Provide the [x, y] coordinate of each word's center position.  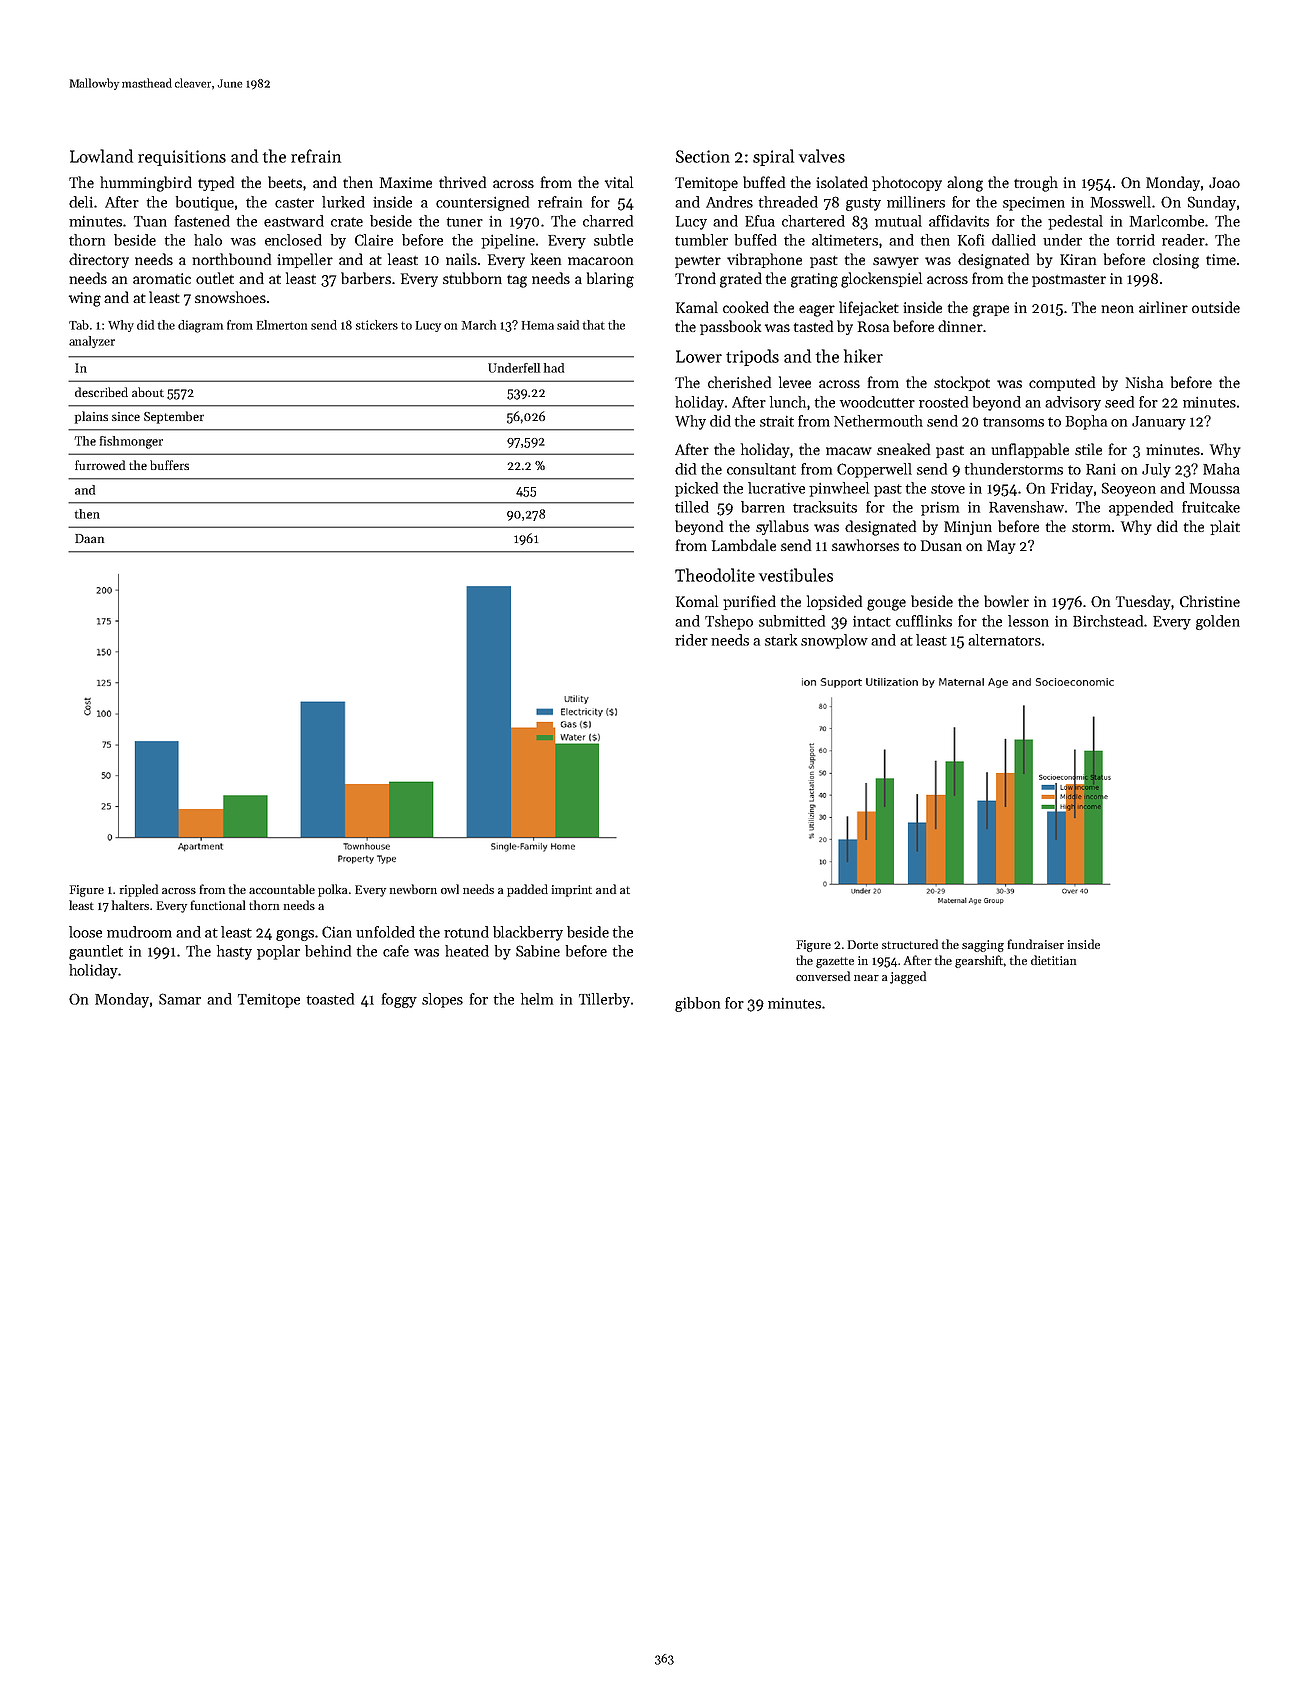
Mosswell [1121, 202]
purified [749, 602]
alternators [1004, 640]
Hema [538, 325]
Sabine [538, 951]
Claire [374, 240]
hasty [234, 952]
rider [691, 640]
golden [1218, 622]
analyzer [92, 342]
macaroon [600, 261]
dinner [960, 326]
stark [781, 640]
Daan [89, 538]
